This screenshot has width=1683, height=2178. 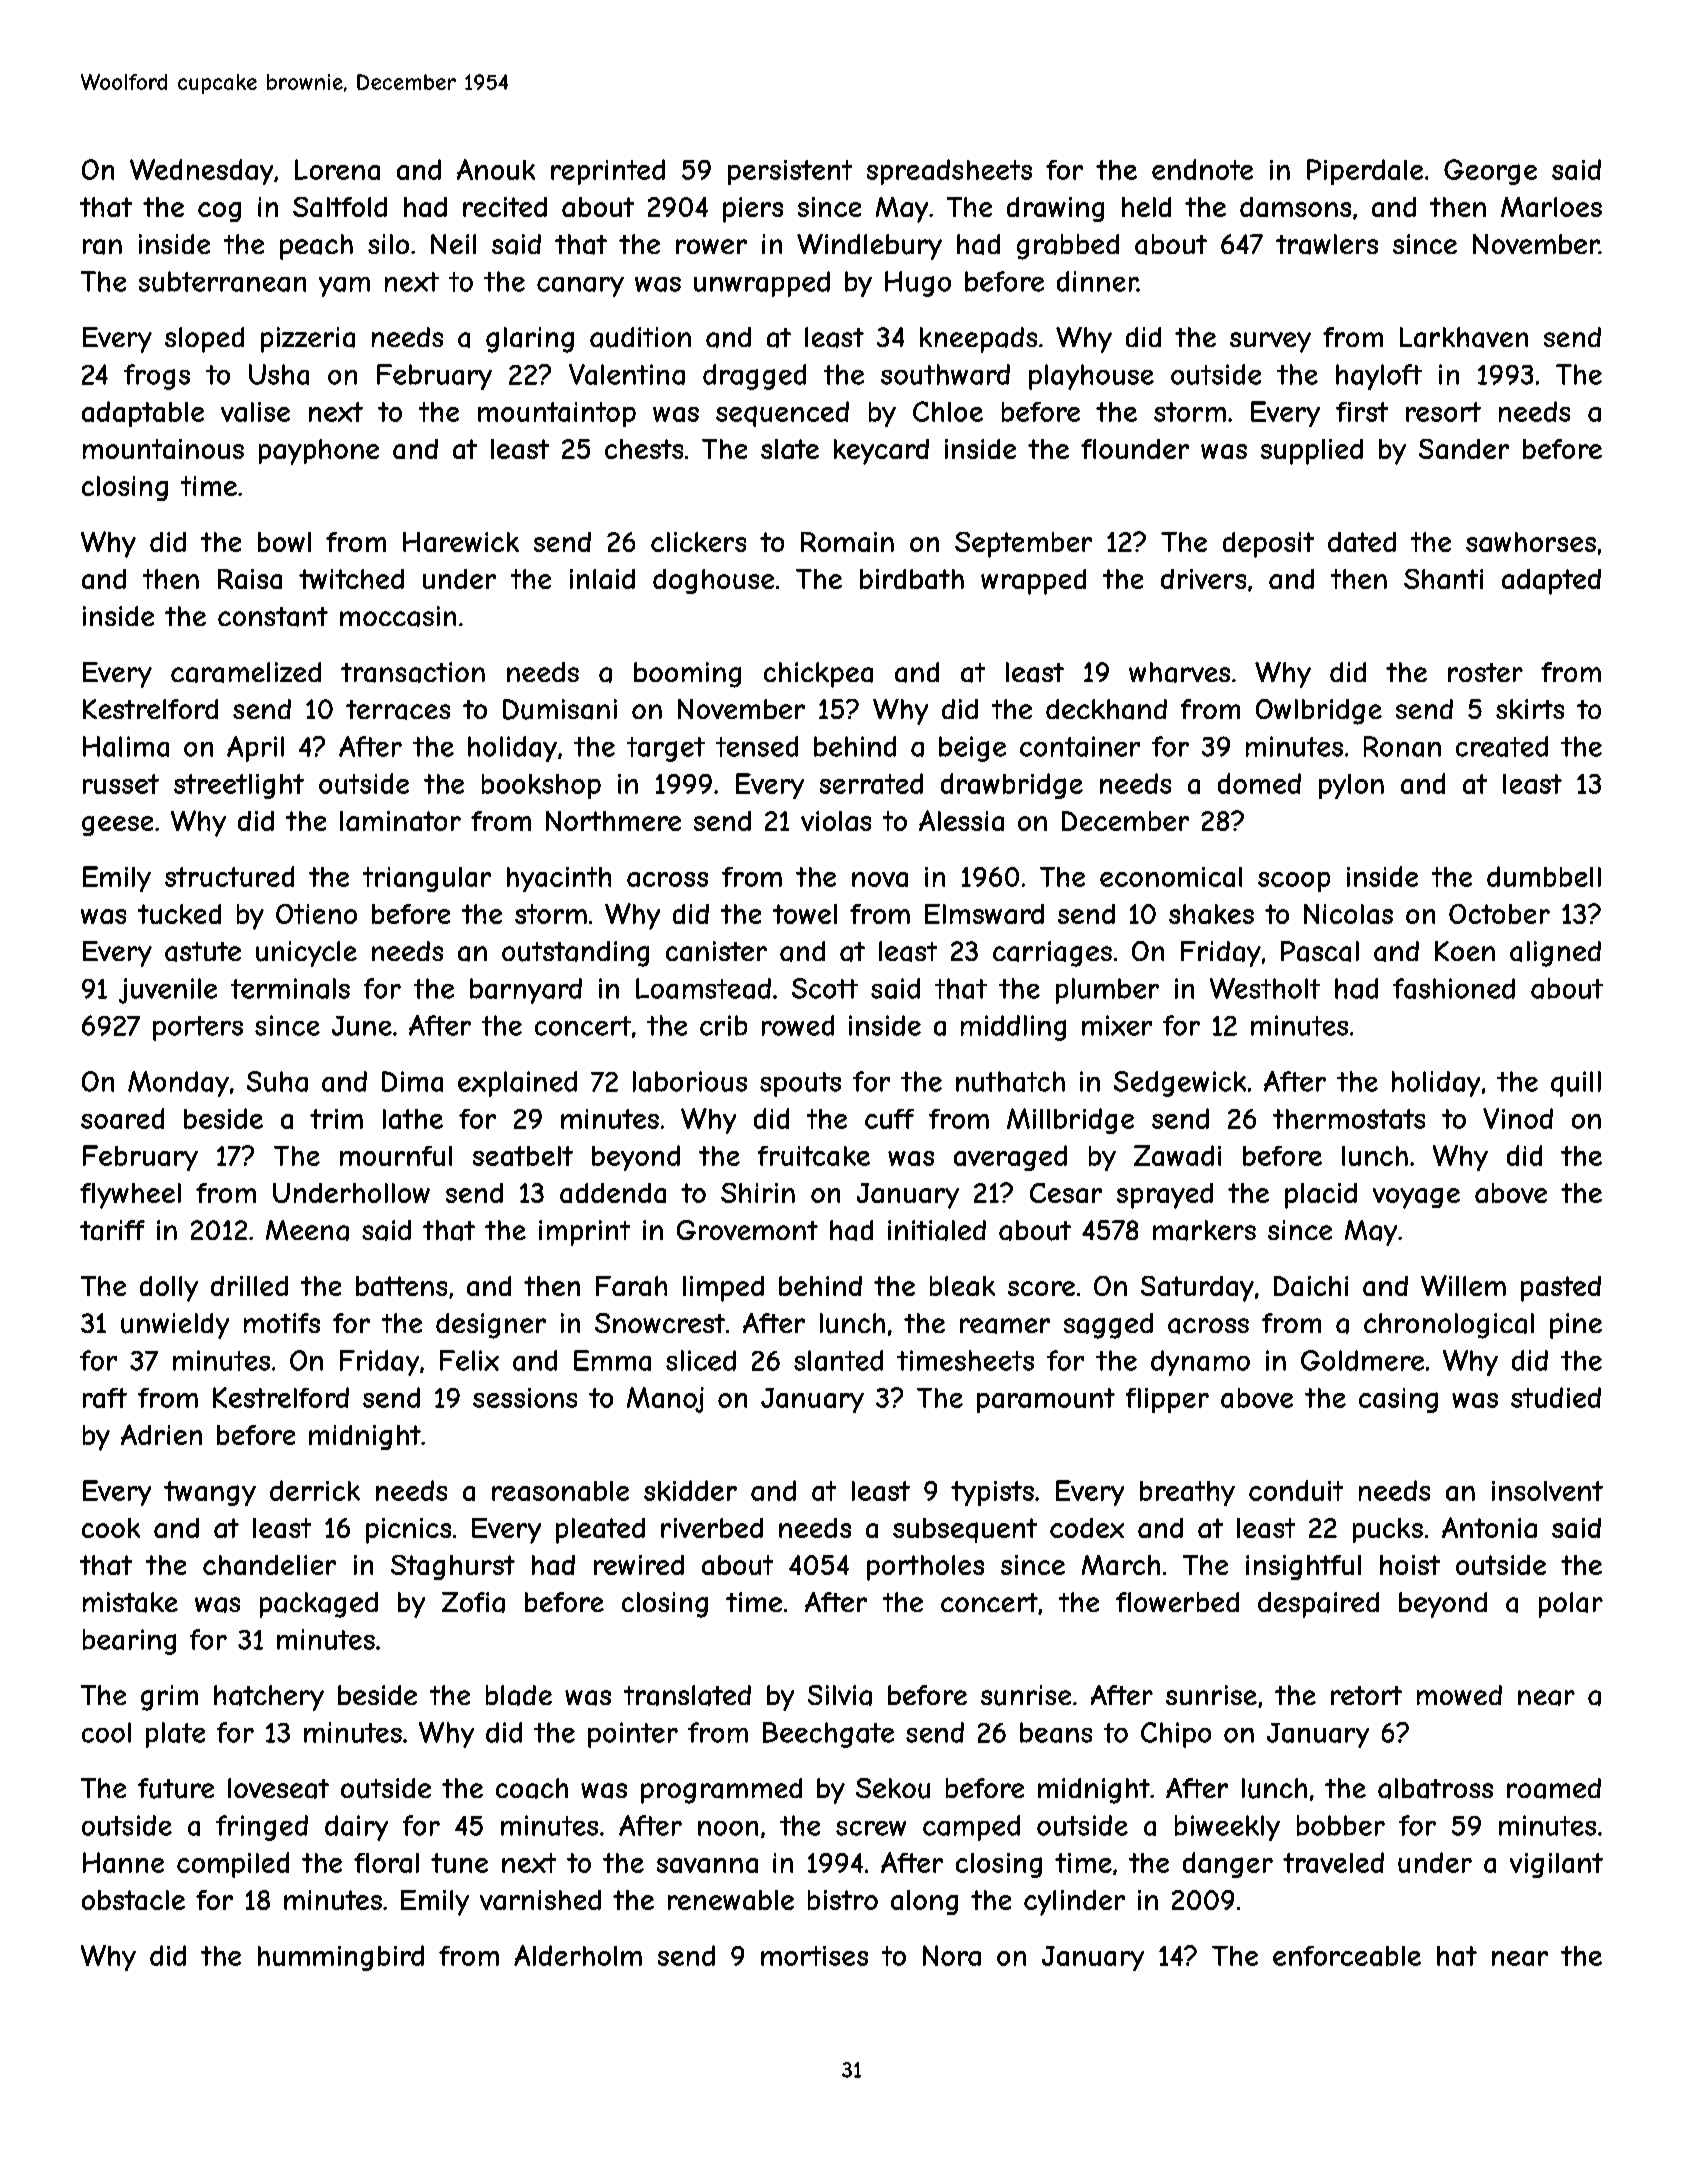 What do you see at coordinates (723, 1025) in the screenshot?
I see `crib` at bounding box center [723, 1025].
